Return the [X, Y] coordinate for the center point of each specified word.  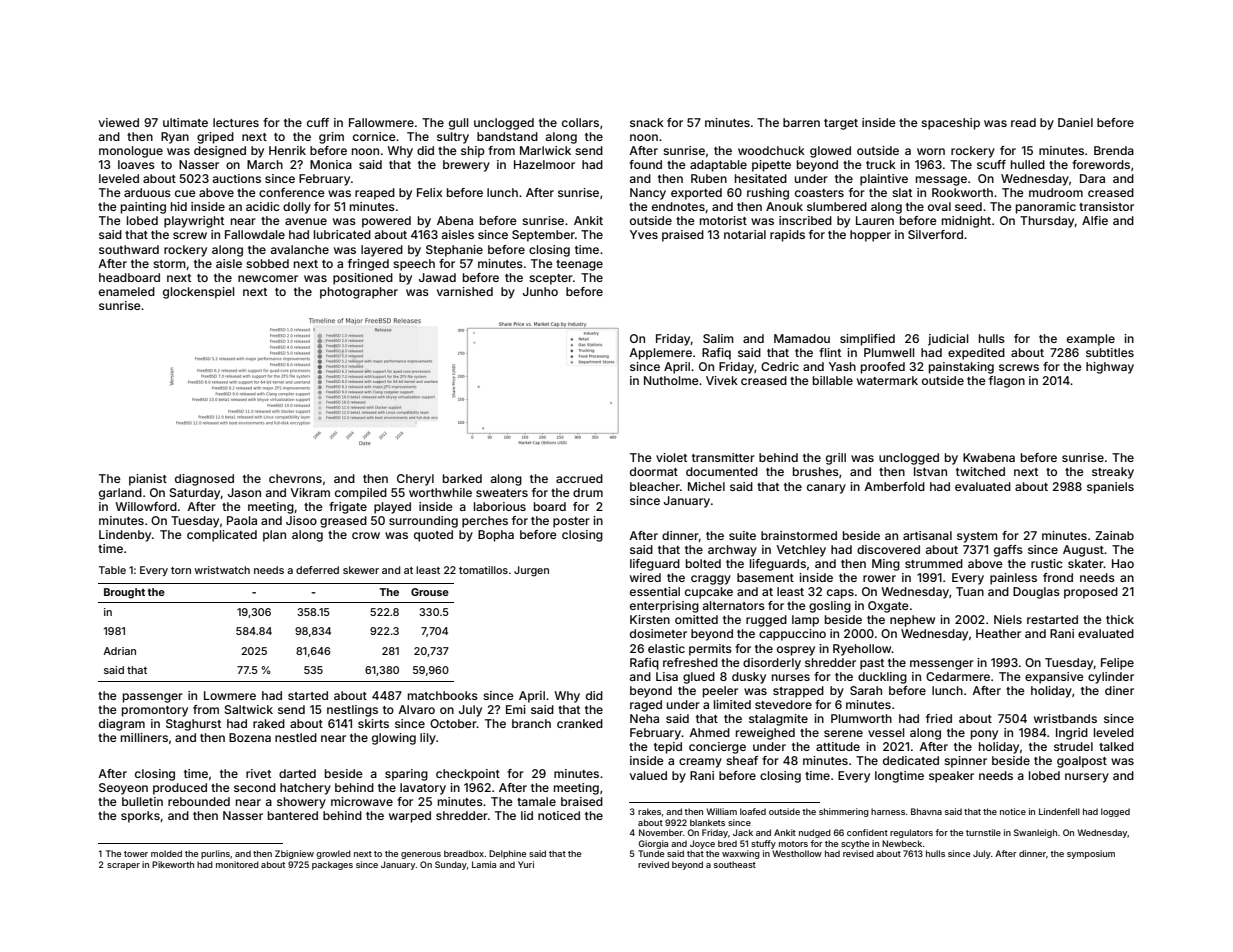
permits [710, 650]
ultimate [185, 122]
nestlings [352, 711]
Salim [718, 338]
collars [580, 122]
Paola [242, 520]
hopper [870, 236]
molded [166, 853]
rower [879, 578]
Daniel [1075, 122]
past [872, 664]
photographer [359, 293]
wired [645, 577]
